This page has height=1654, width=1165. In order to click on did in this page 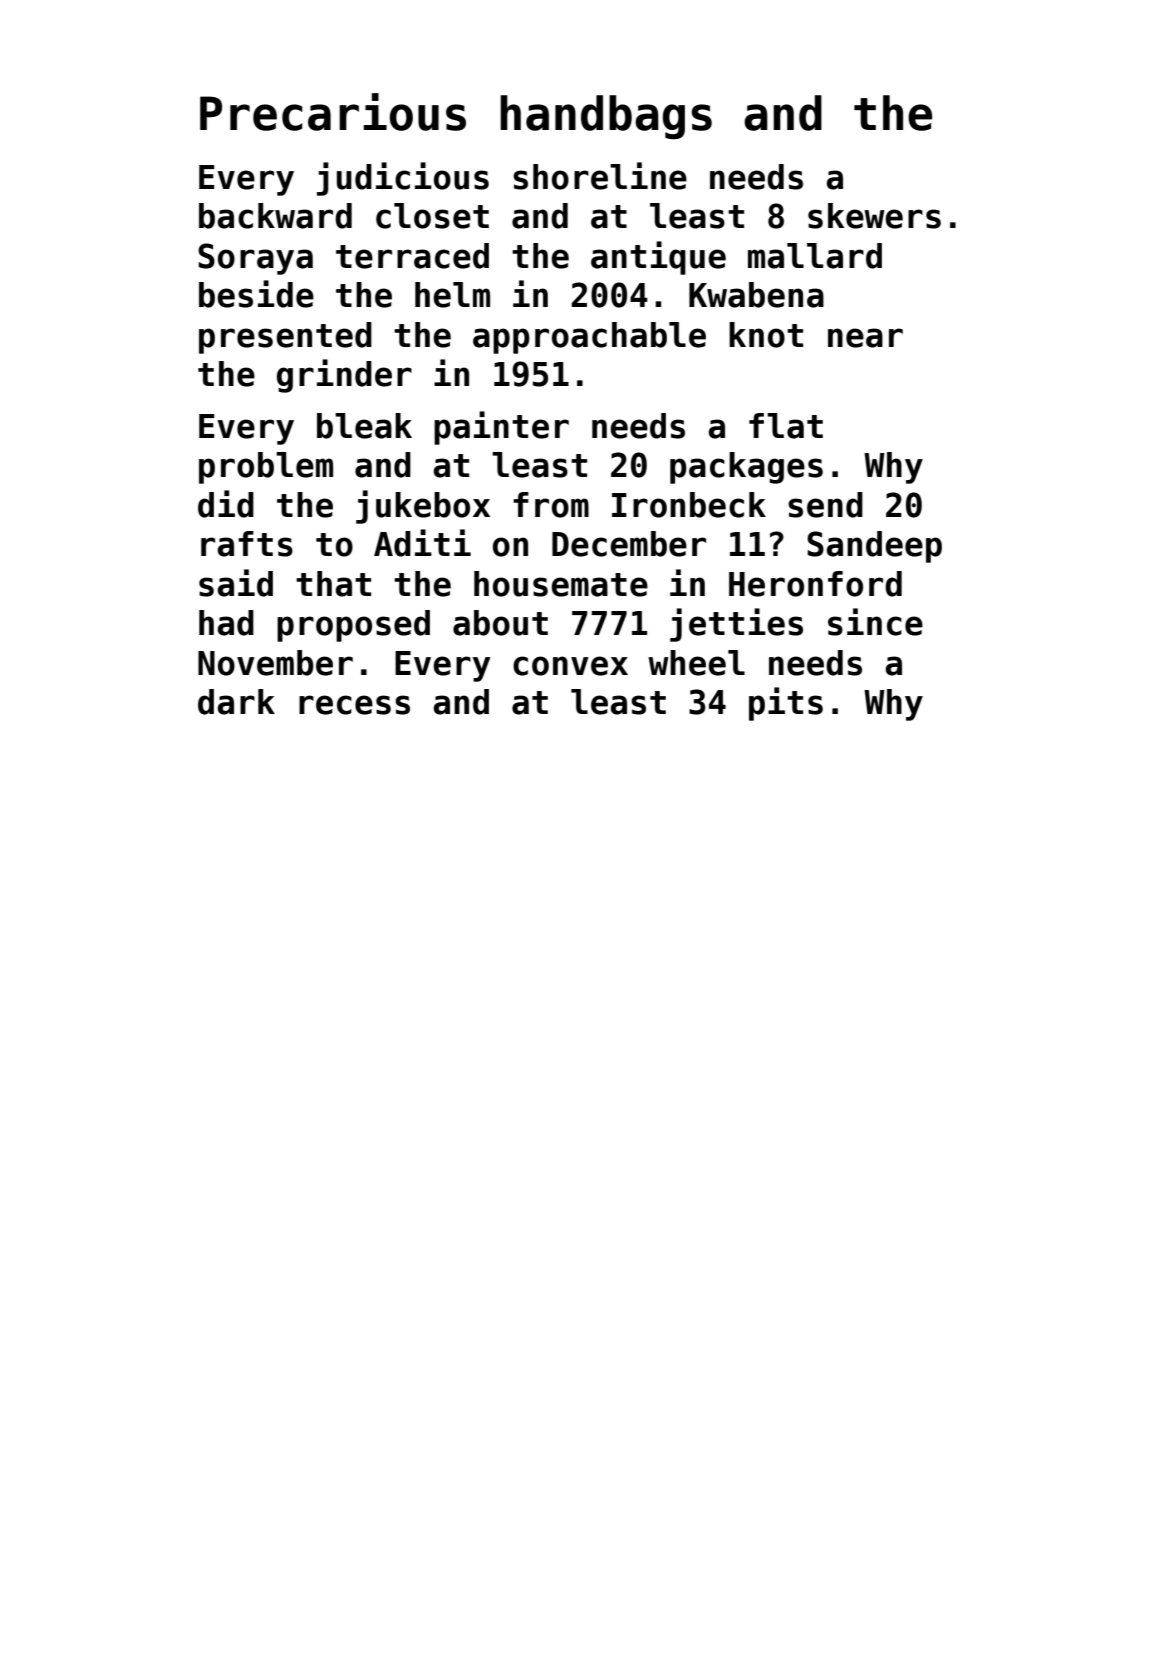, I will do `click(226, 504)`.
